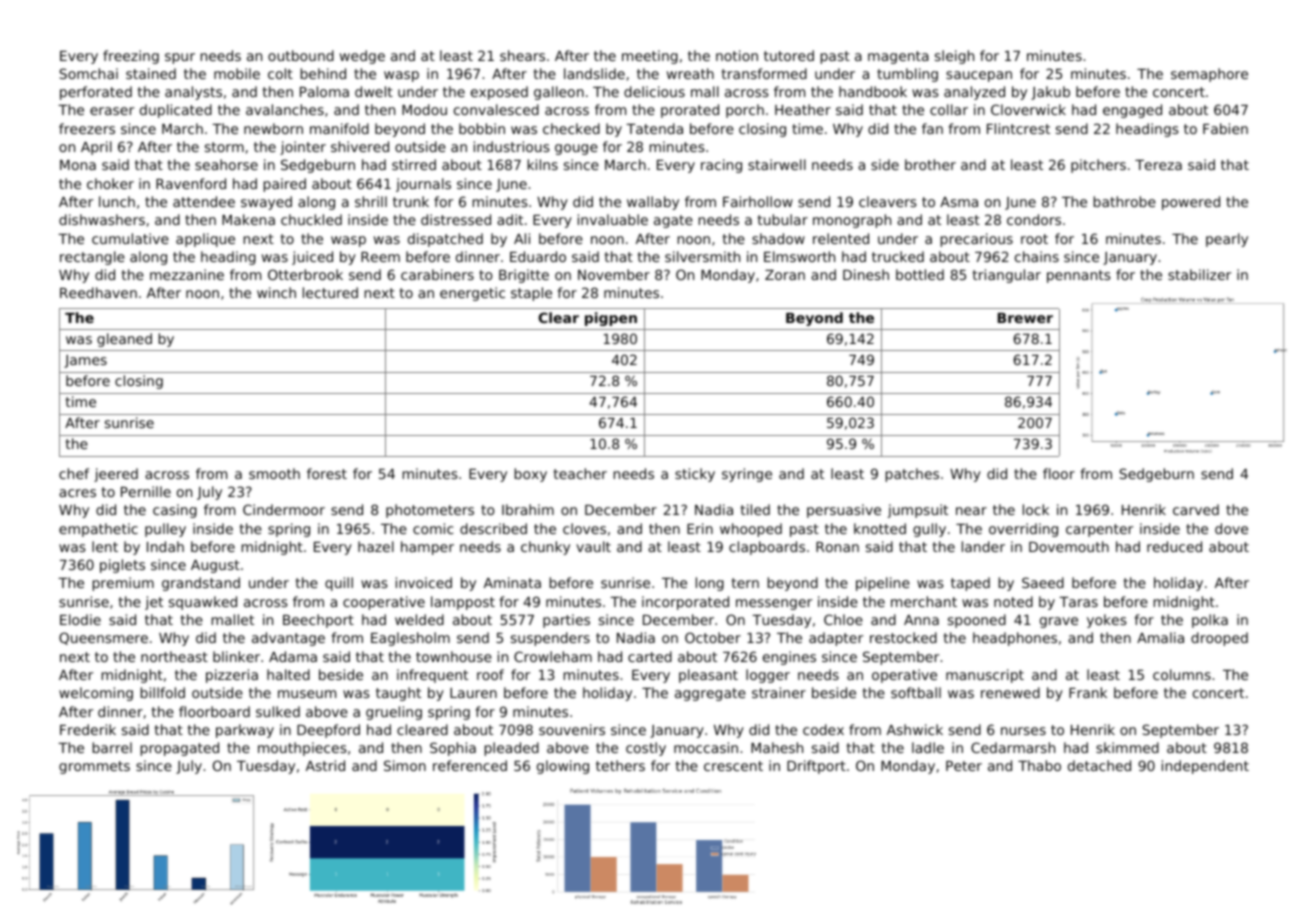 This screenshot has height=924, width=1308. I want to click on pigpen, so click(611, 319).
